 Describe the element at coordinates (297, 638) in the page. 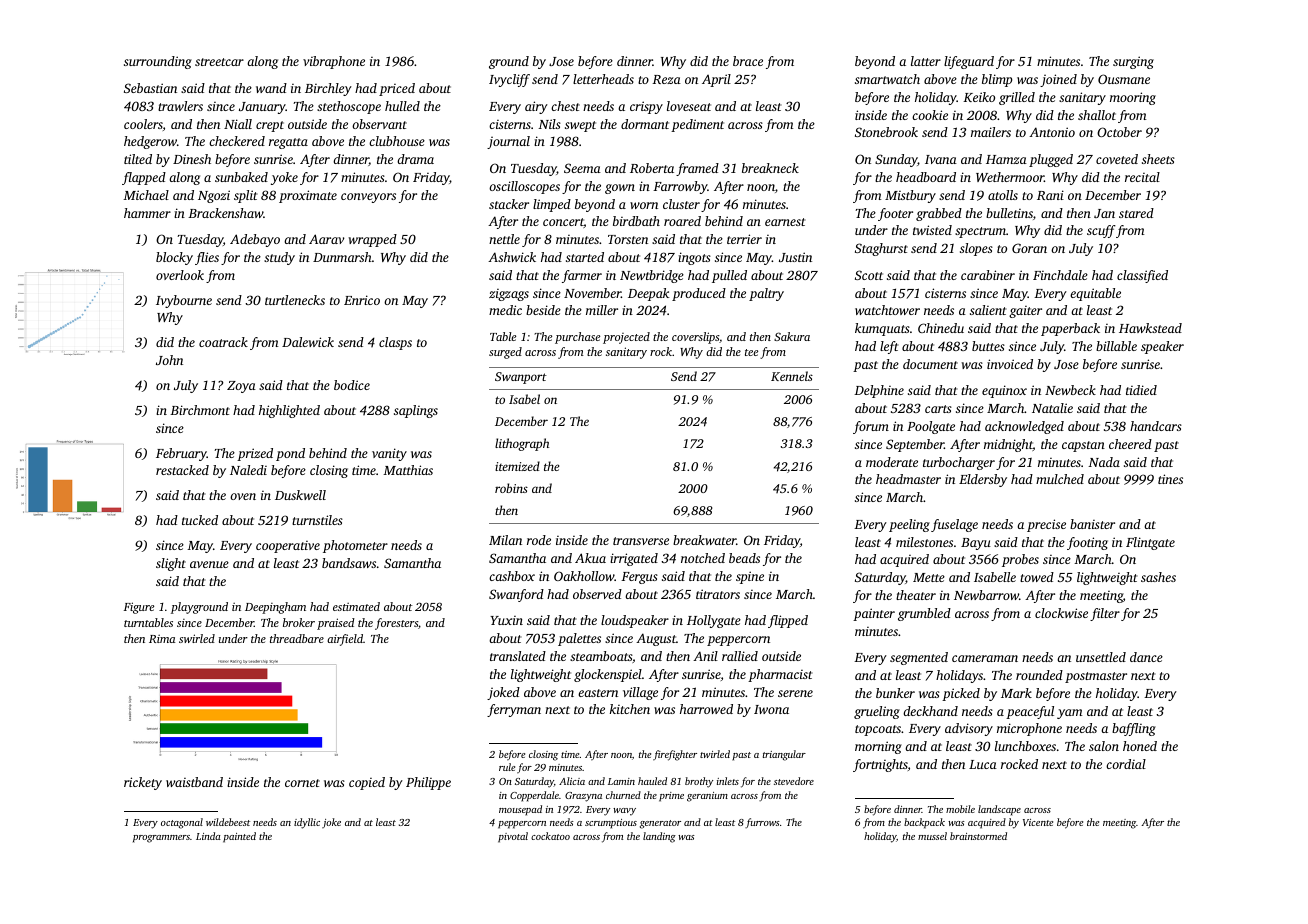

I see `threadbare` at that location.
